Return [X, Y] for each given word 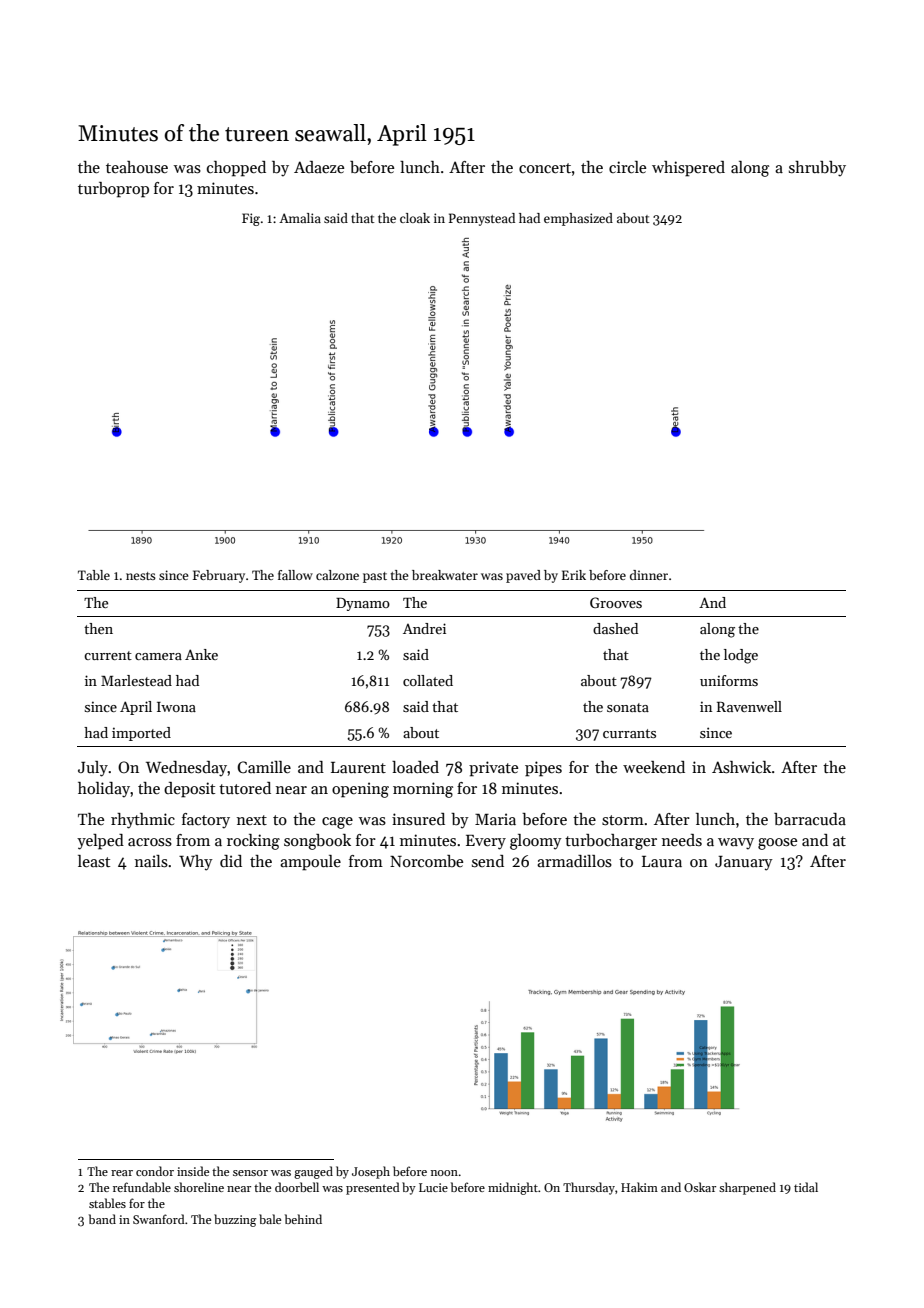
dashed [615, 628]
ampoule [310, 863]
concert [545, 168]
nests [141, 576]
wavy [736, 844]
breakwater [445, 575]
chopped [236, 169]
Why [196, 863]
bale [270, 1219]
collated [428, 680]
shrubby [817, 169]
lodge [741, 656]
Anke [201, 654]
